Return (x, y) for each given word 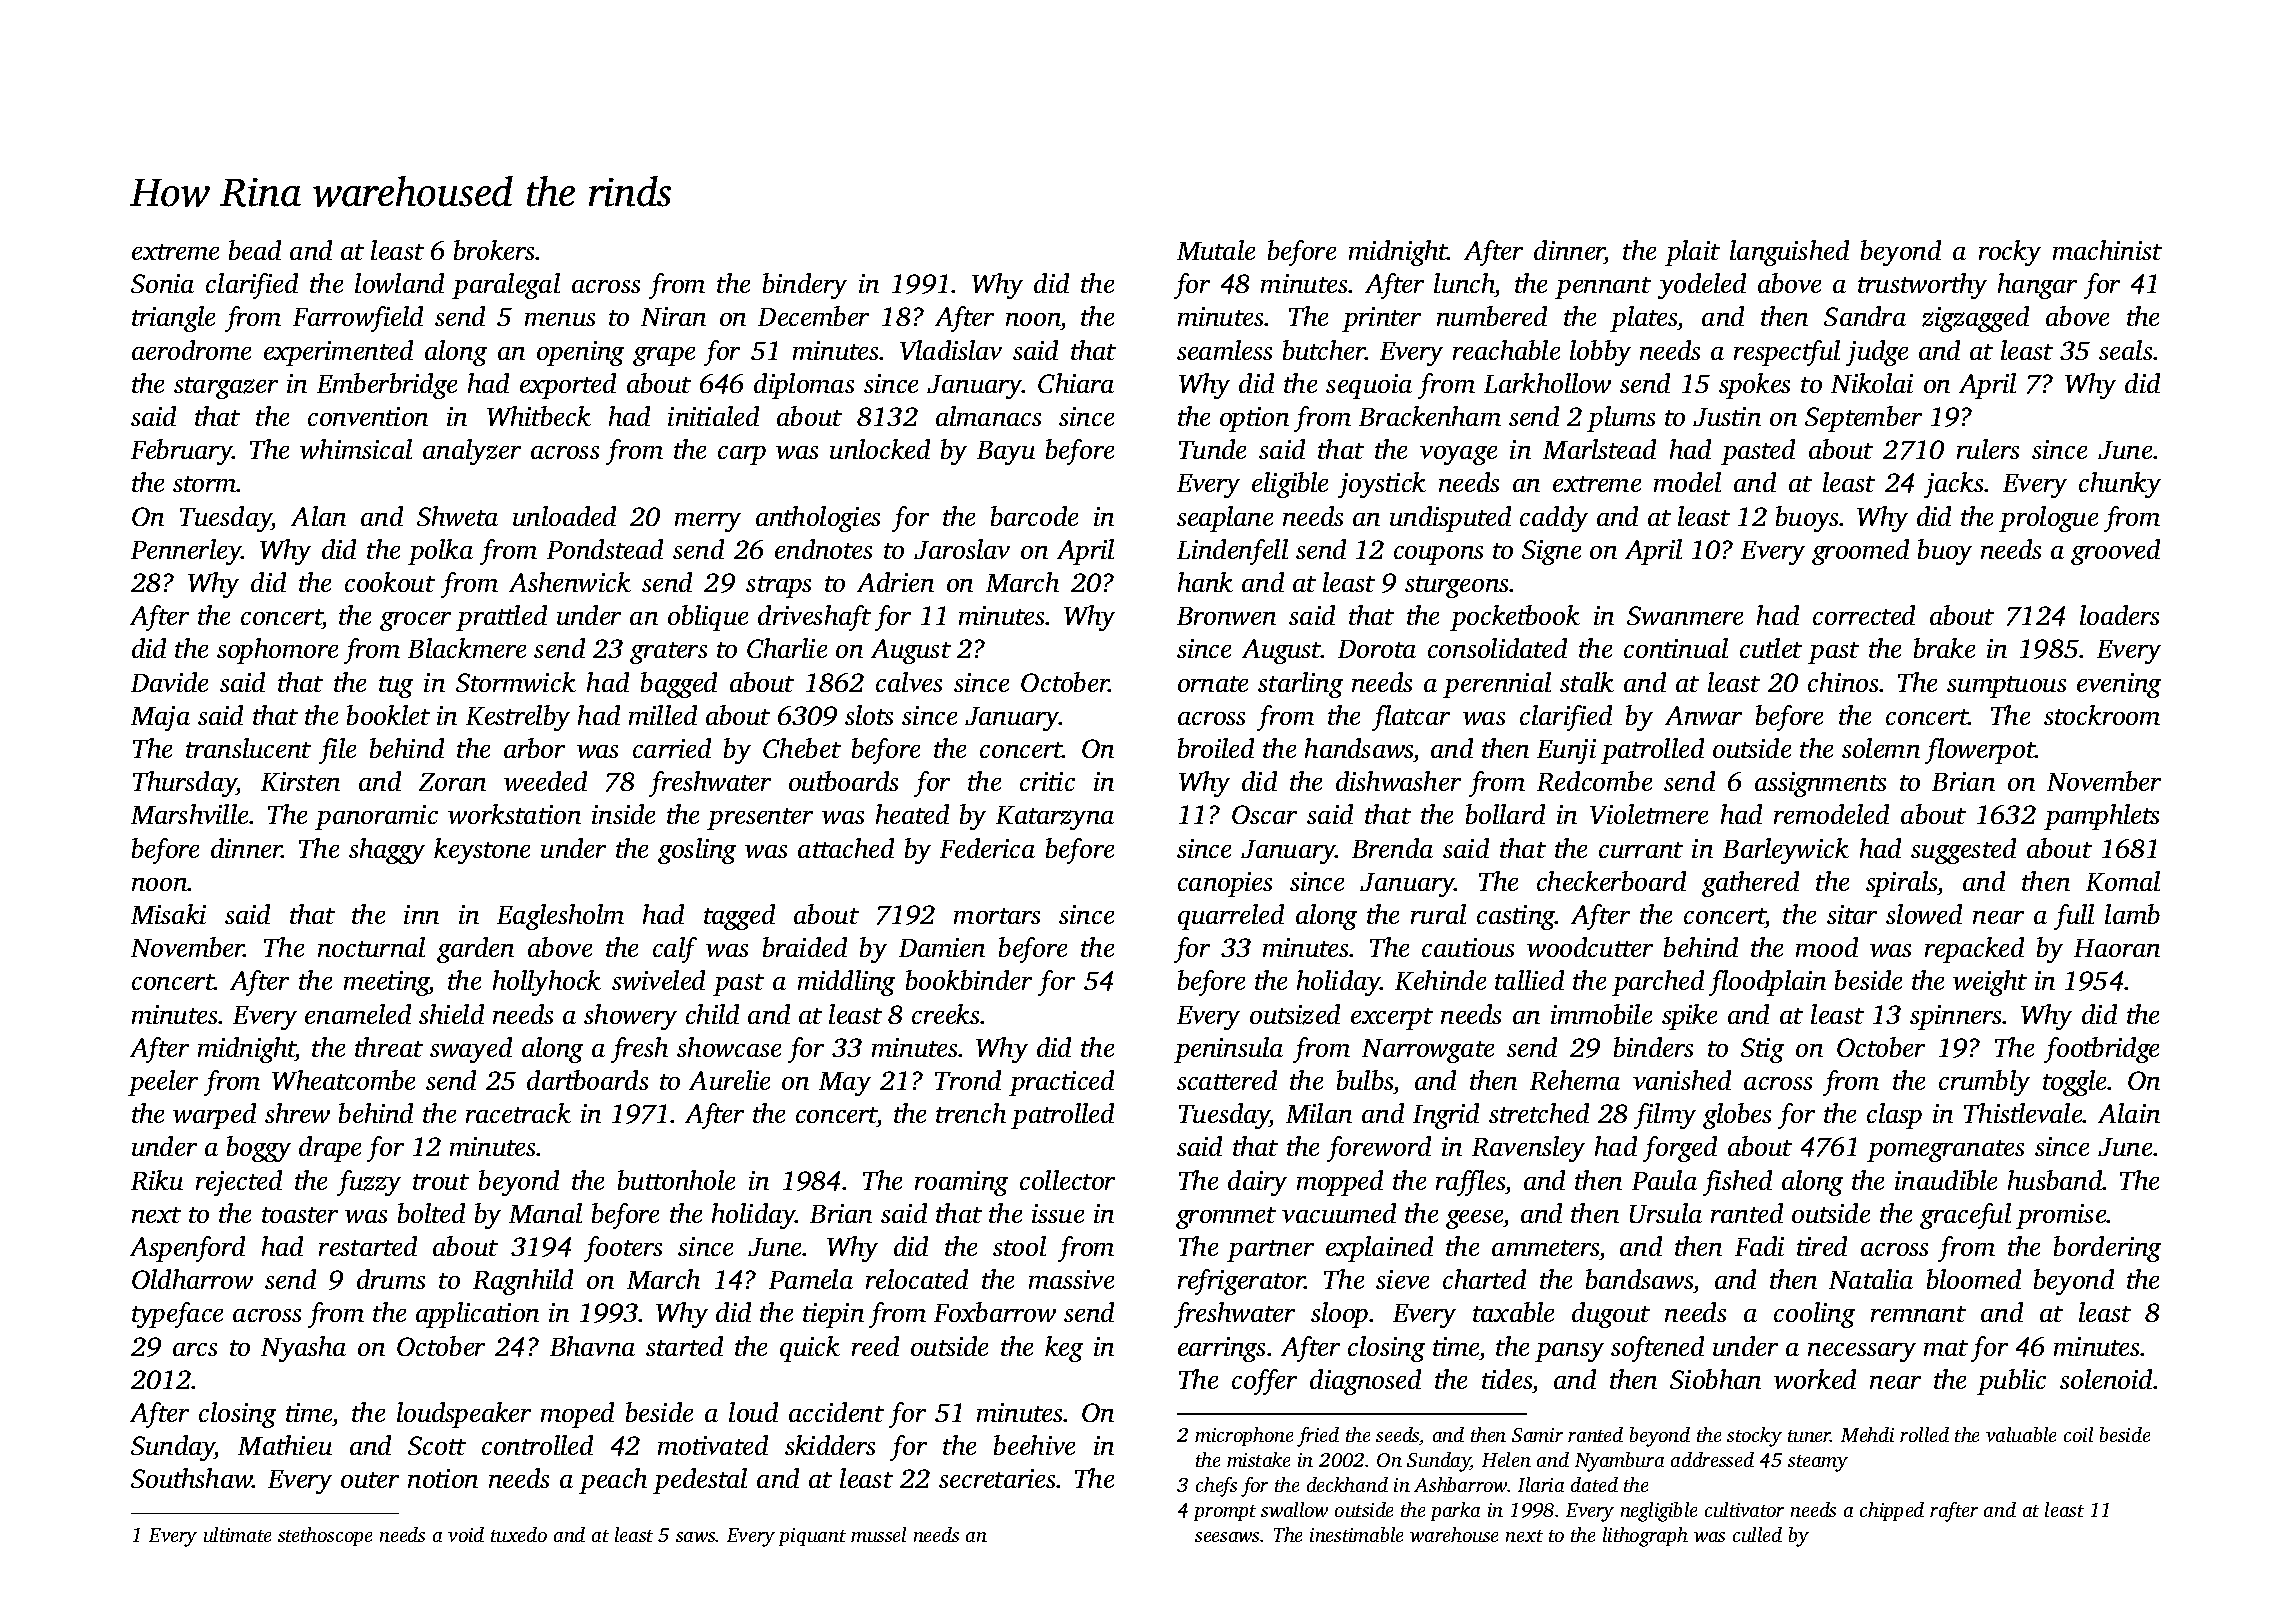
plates (1643, 319)
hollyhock (547, 983)
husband (2055, 1180)
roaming (961, 1183)
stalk (1587, 682)
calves (909, 682)
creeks (946, 1014)
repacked (1974, 950)
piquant (812, 1537)
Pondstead (605, 549)
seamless (1224, 350)
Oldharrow (192, 1279)
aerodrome (191, 350)
